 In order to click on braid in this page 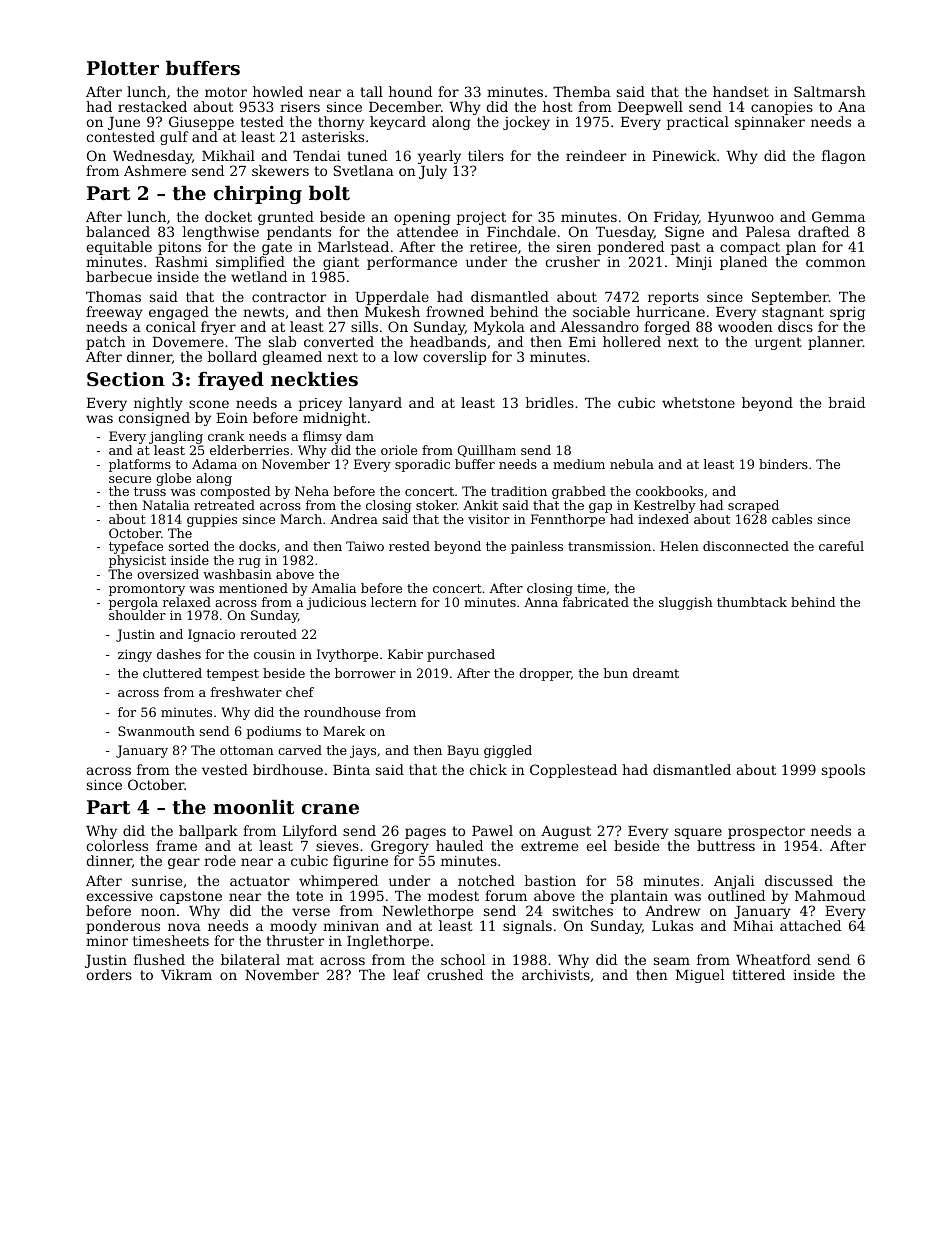, I will do `click(847, 402)`.
